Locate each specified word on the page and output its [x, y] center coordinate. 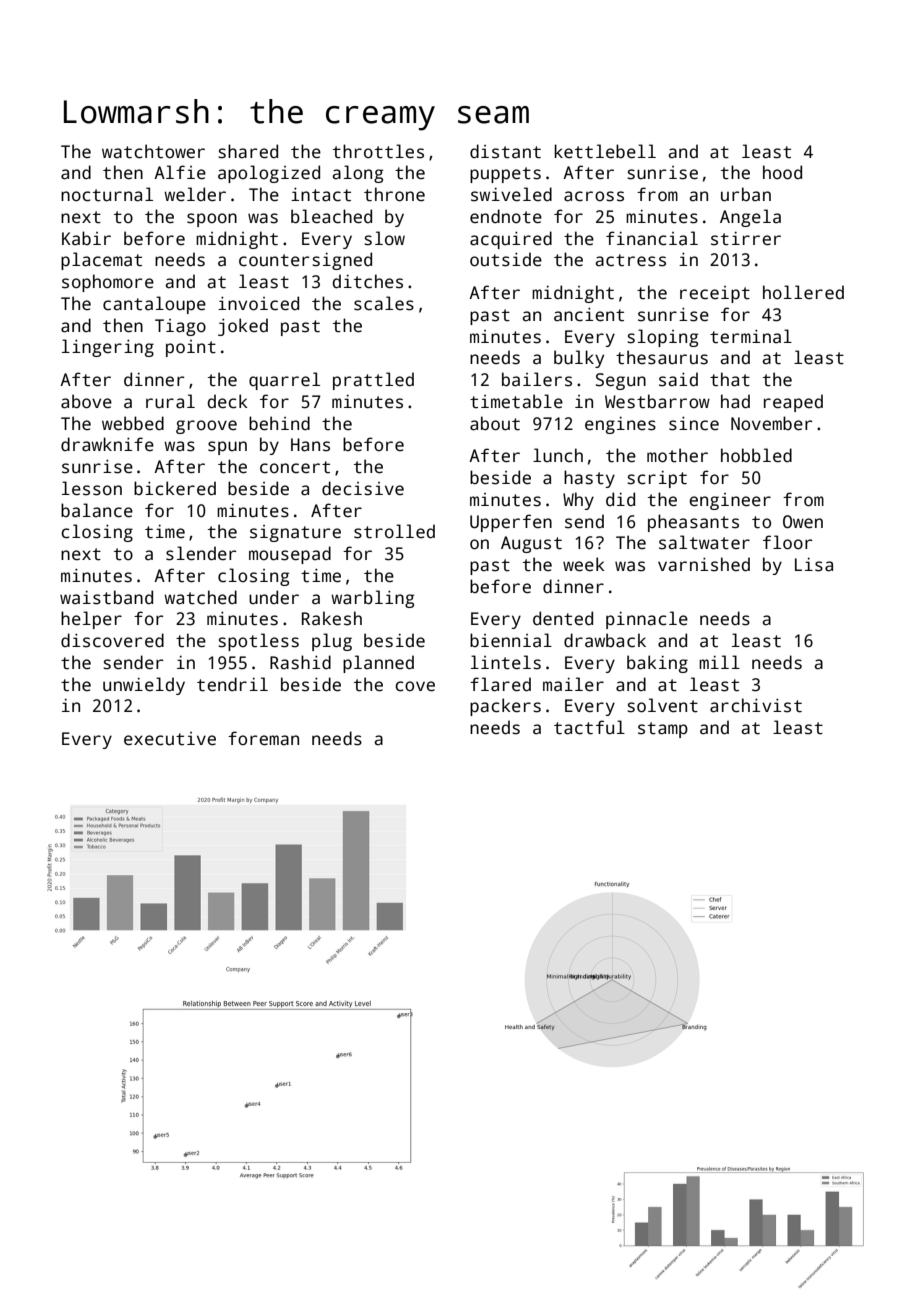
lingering [108, 348]
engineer [730, 501]
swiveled [511, 194]
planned [378, 664]
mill [719, 662]
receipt [715, 294]
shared [248, 151]
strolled [394, 531]
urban [746, 194]
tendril [232, 684]
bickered [175, 488]
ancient [589, 314]
